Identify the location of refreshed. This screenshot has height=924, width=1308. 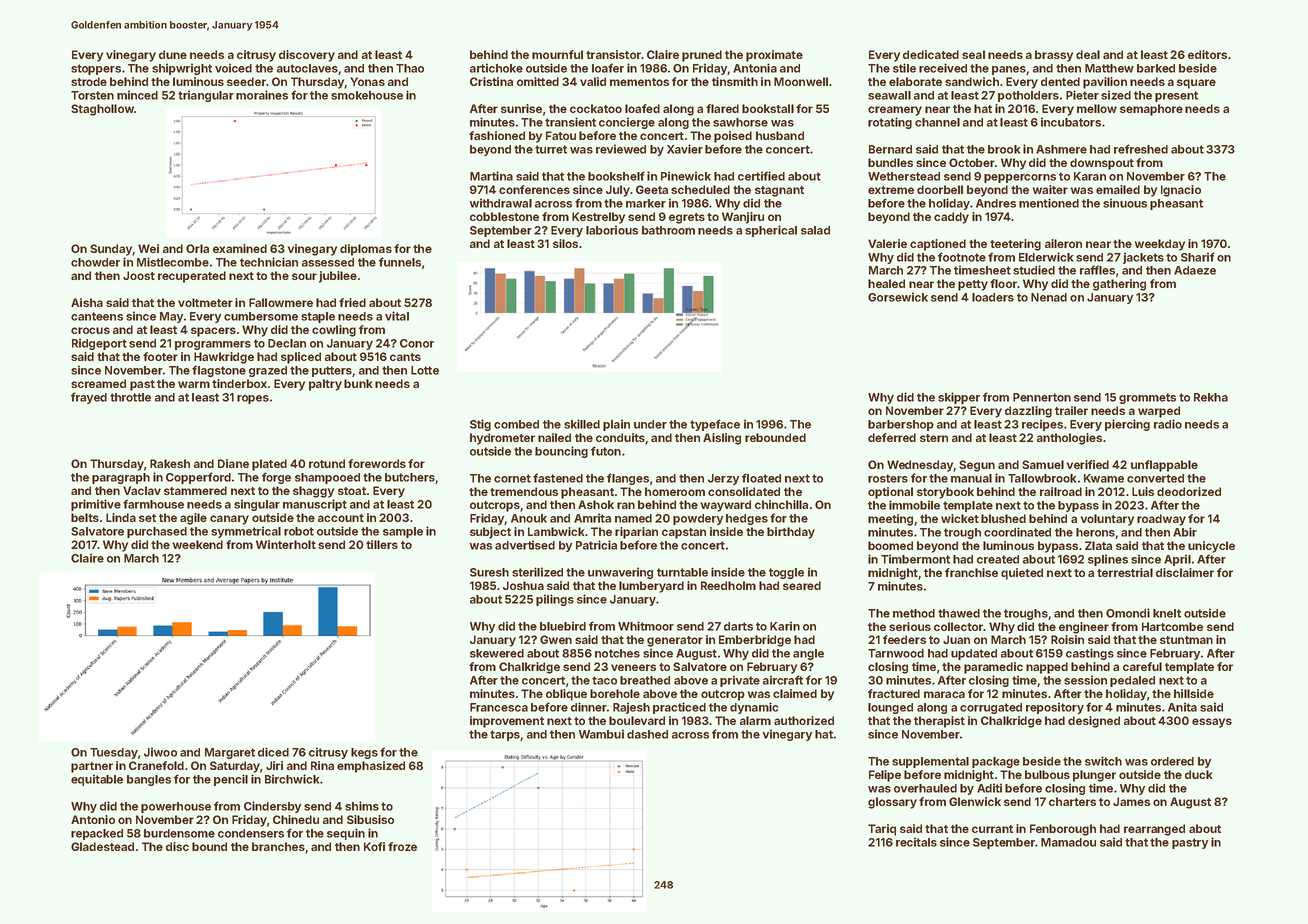
(1141, 149).
